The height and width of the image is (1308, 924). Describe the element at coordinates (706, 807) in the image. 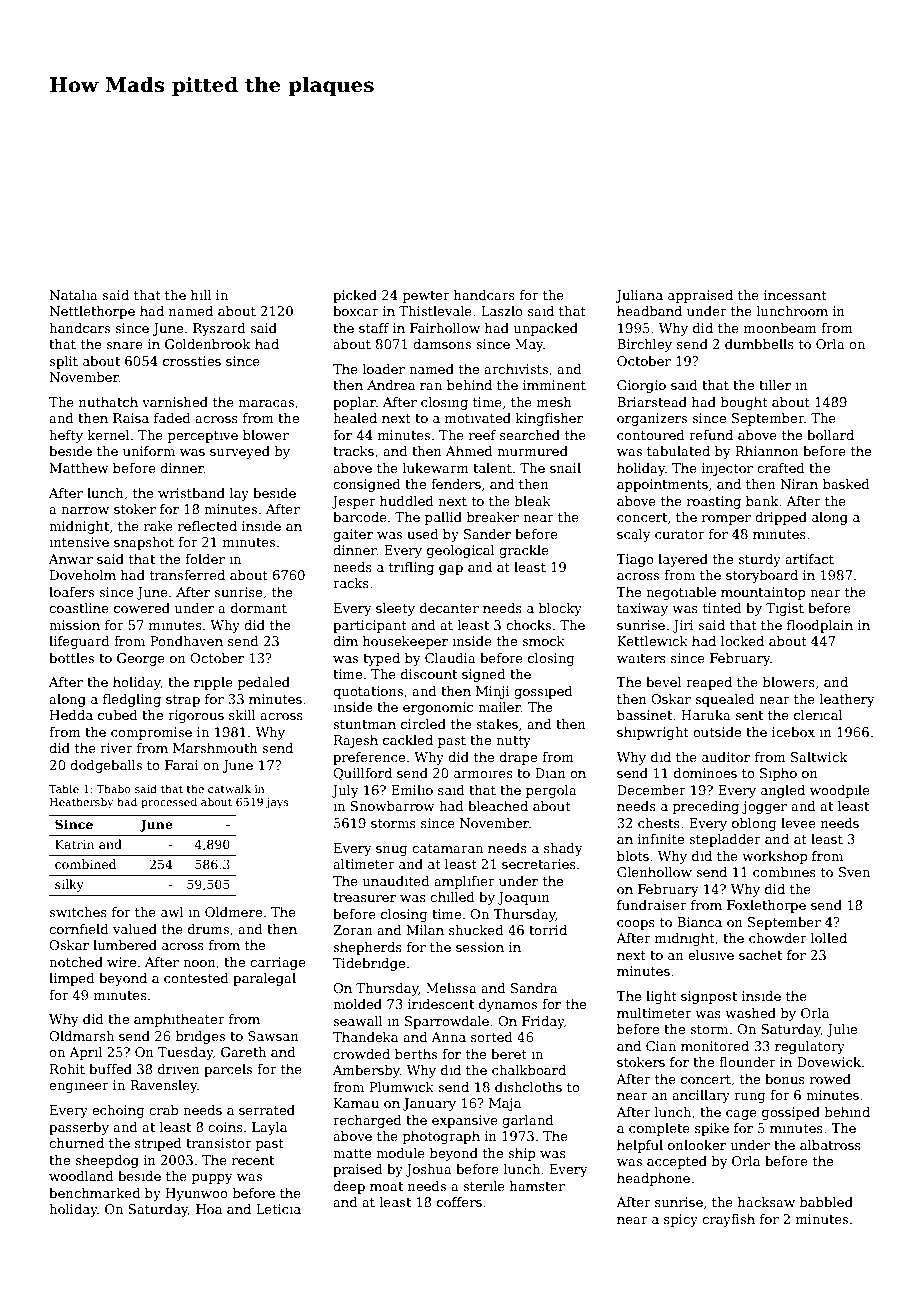

I see `preceding` at that location.
